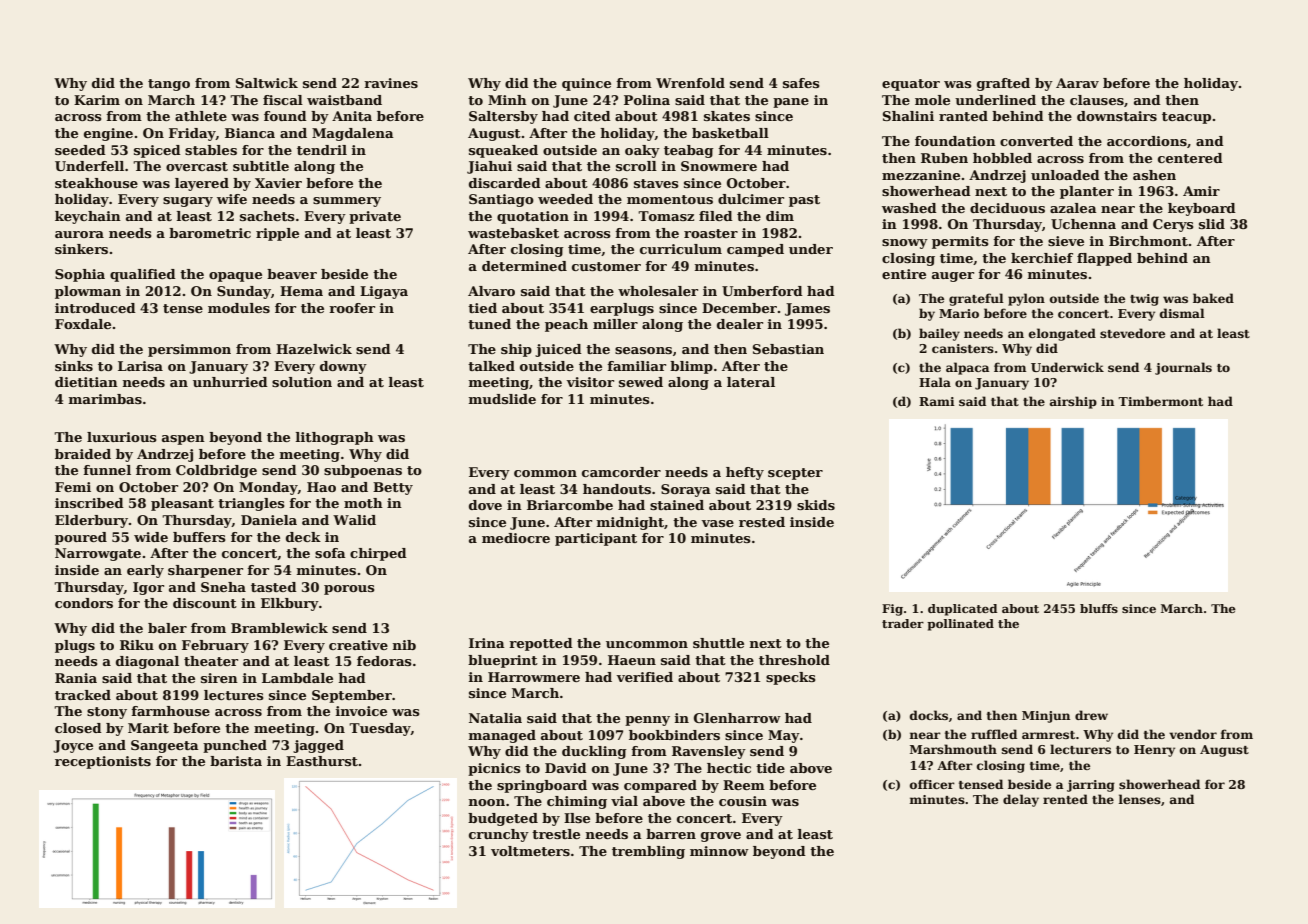 The width and height of the page is (1308, 924). I want to click on theater, so click(211, 661).
